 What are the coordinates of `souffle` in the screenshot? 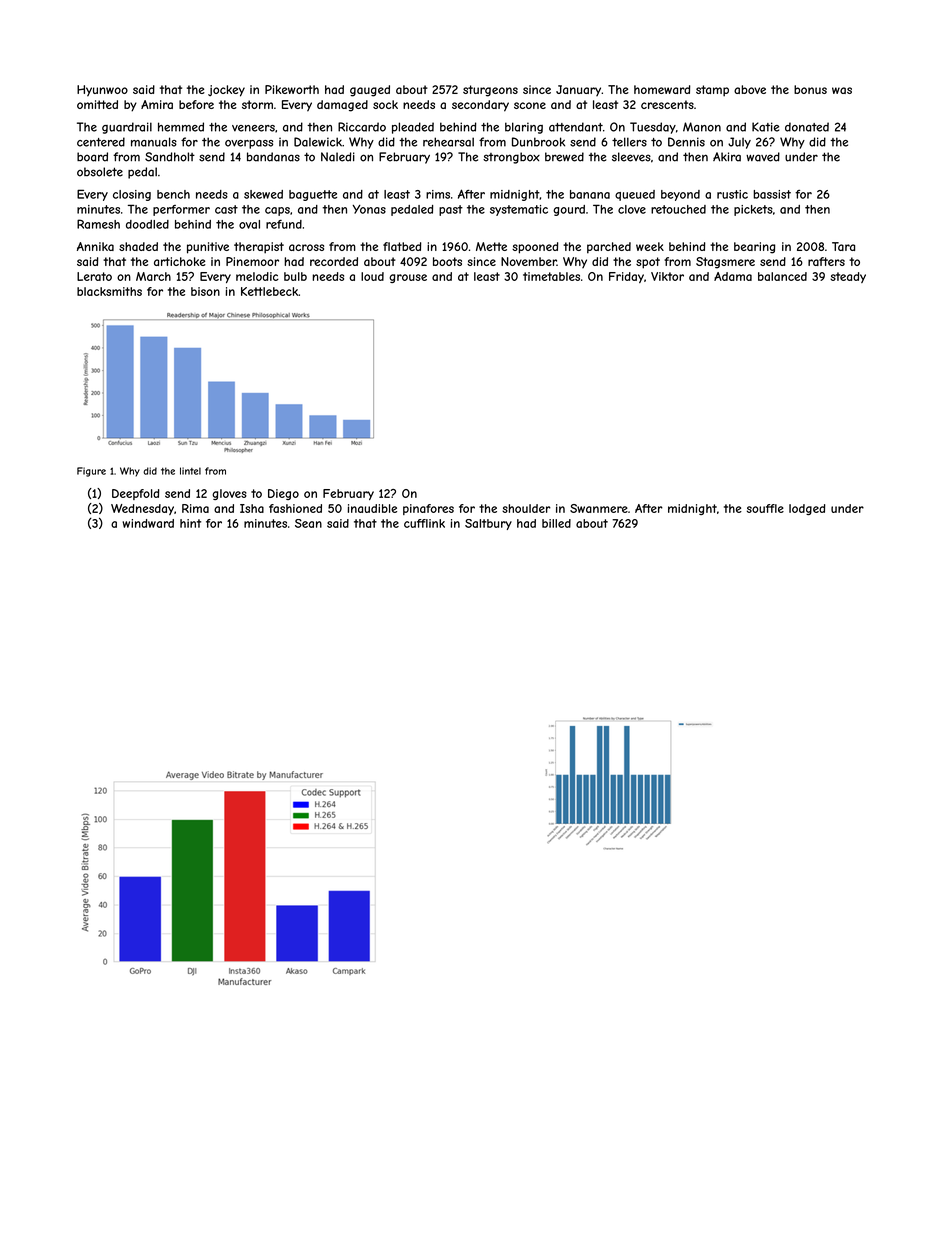 It's located at (765, 508).
